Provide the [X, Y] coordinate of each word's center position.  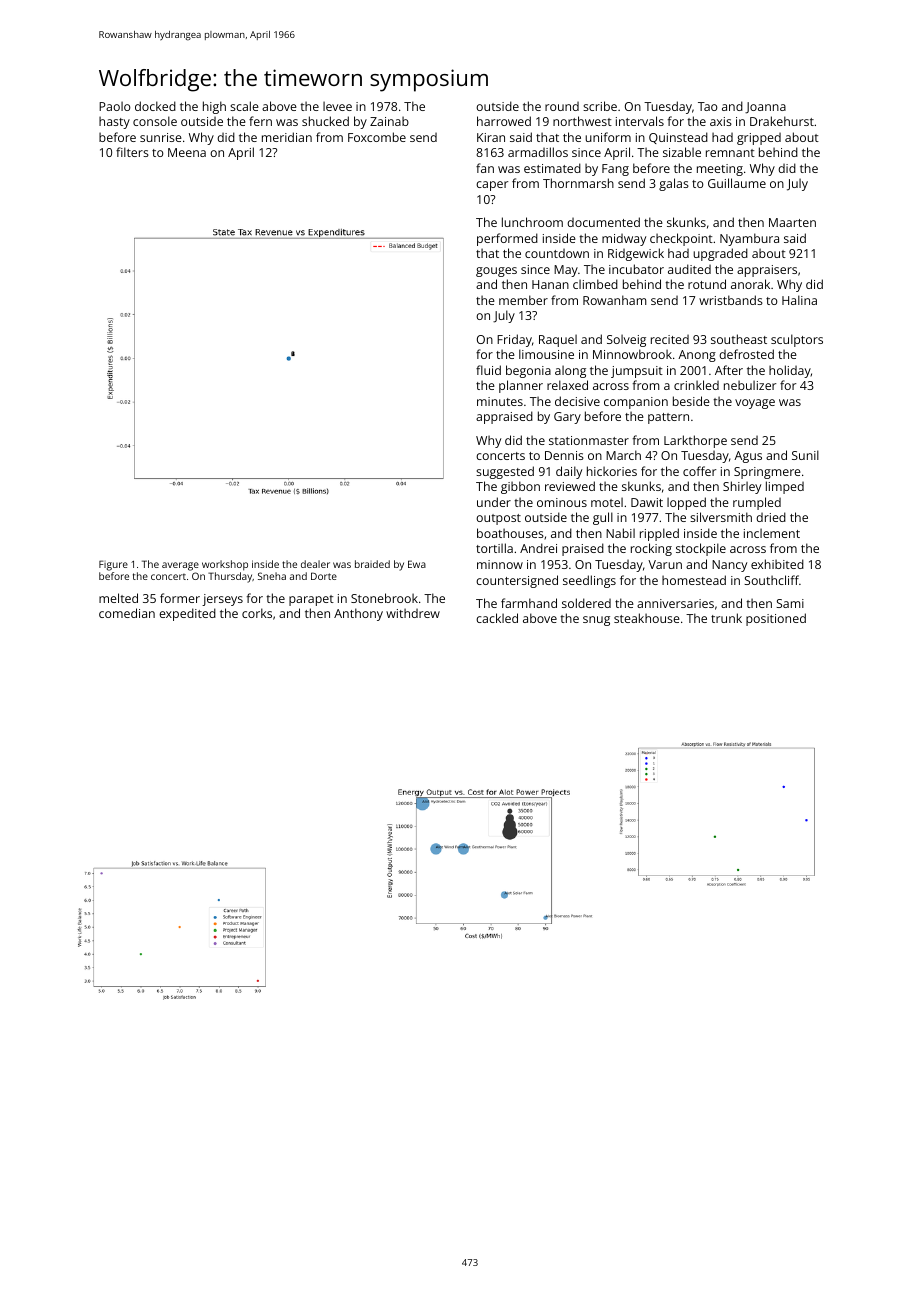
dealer [315, 564]
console [155, 121]
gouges [496, 272]
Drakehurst [782, 121]
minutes [500, 401]
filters [132, 152]
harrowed [504, 121]
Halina [799, 300]
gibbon [520, 487]
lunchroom [532, 222]
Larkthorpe [695, 441]
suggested [505, 472]
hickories [612, 471]
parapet [311, 600]
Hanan [550, 284]
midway [624, 240]
